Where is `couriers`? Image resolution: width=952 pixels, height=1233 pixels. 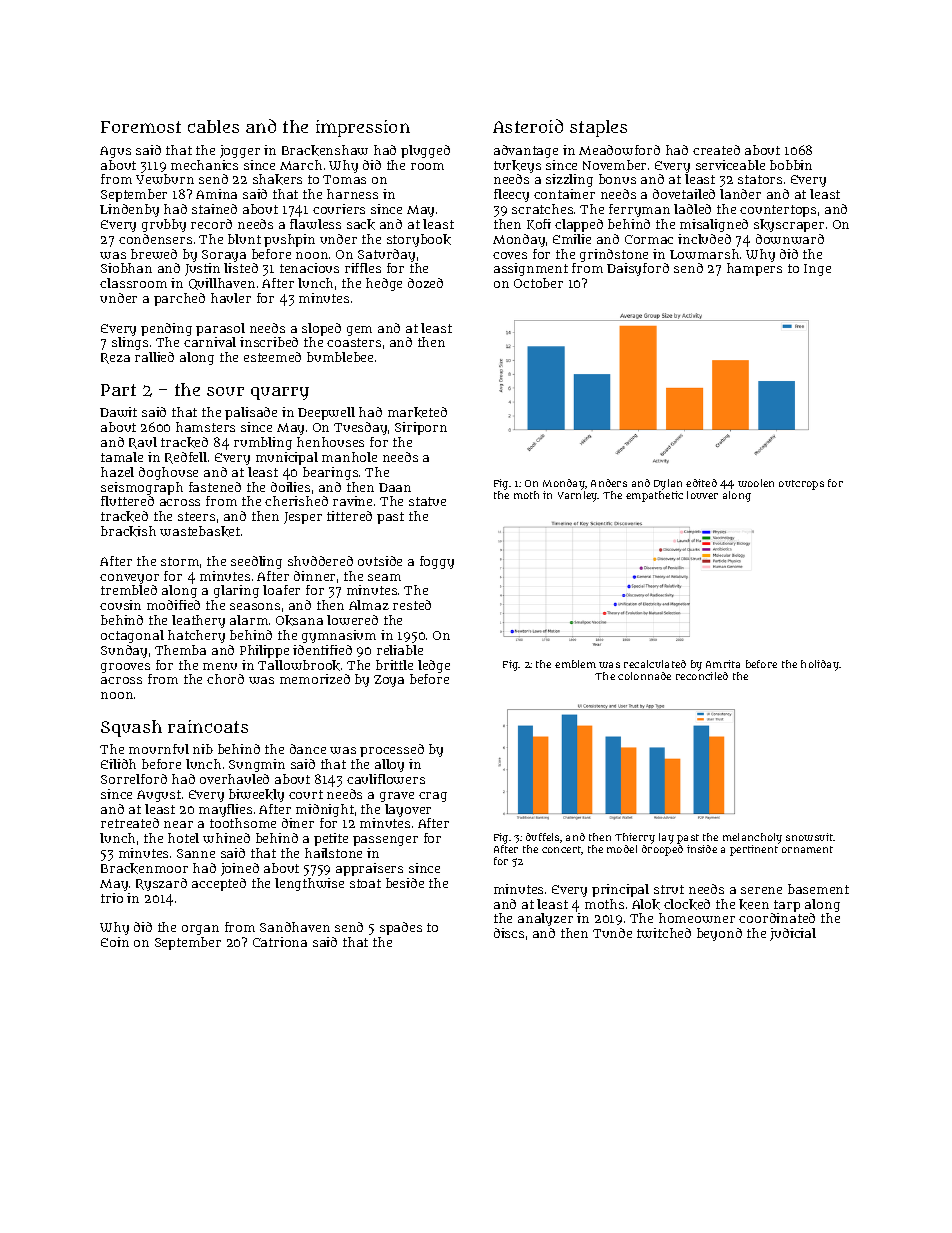 couriers is located at coordinates (339, 209).
